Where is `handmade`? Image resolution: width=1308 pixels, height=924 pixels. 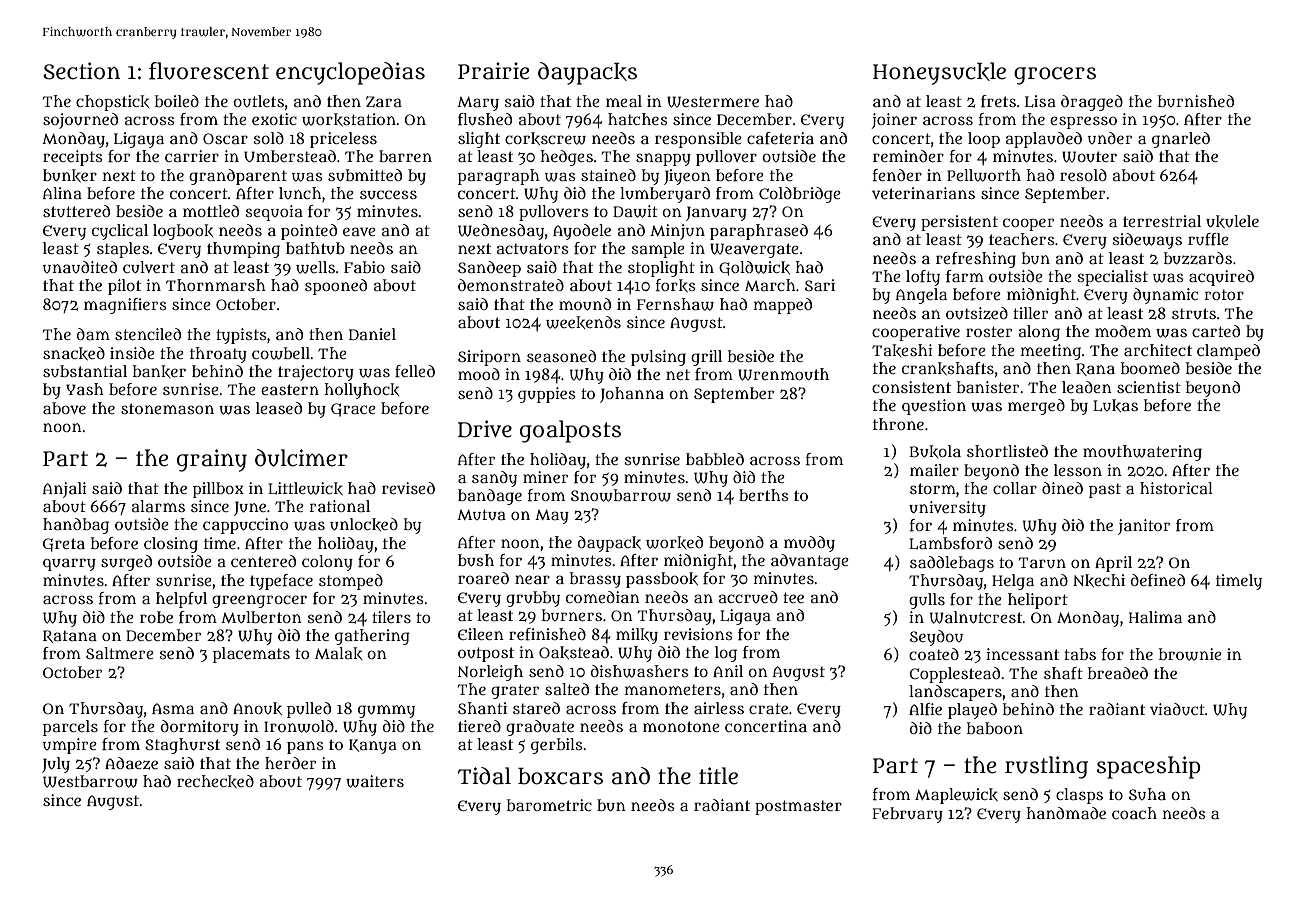 handmade is located at coordinates (1066, 813).
